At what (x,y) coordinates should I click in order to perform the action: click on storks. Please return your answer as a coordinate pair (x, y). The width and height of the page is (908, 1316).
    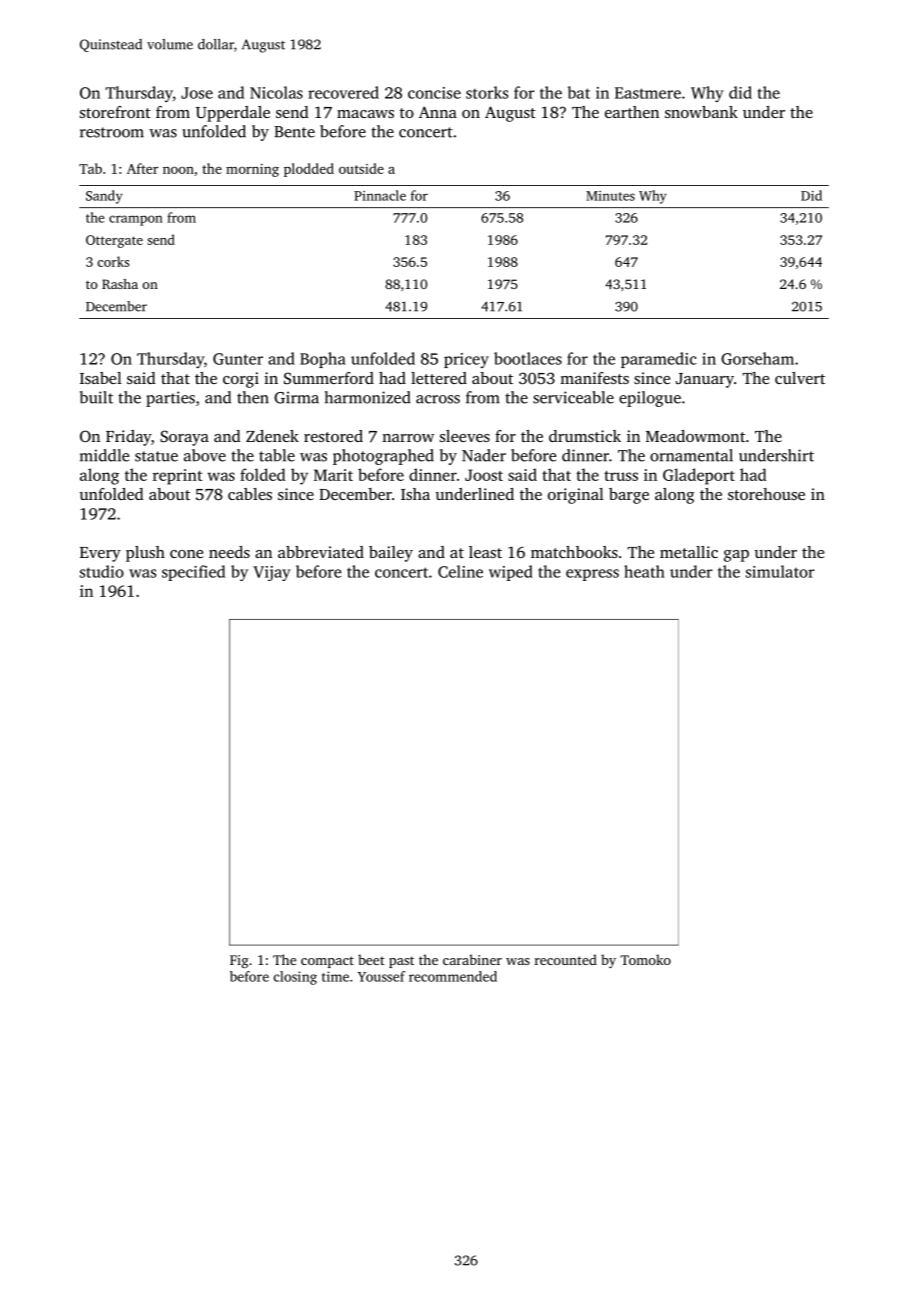
    Looking at the image, I should click on (487, 92).
